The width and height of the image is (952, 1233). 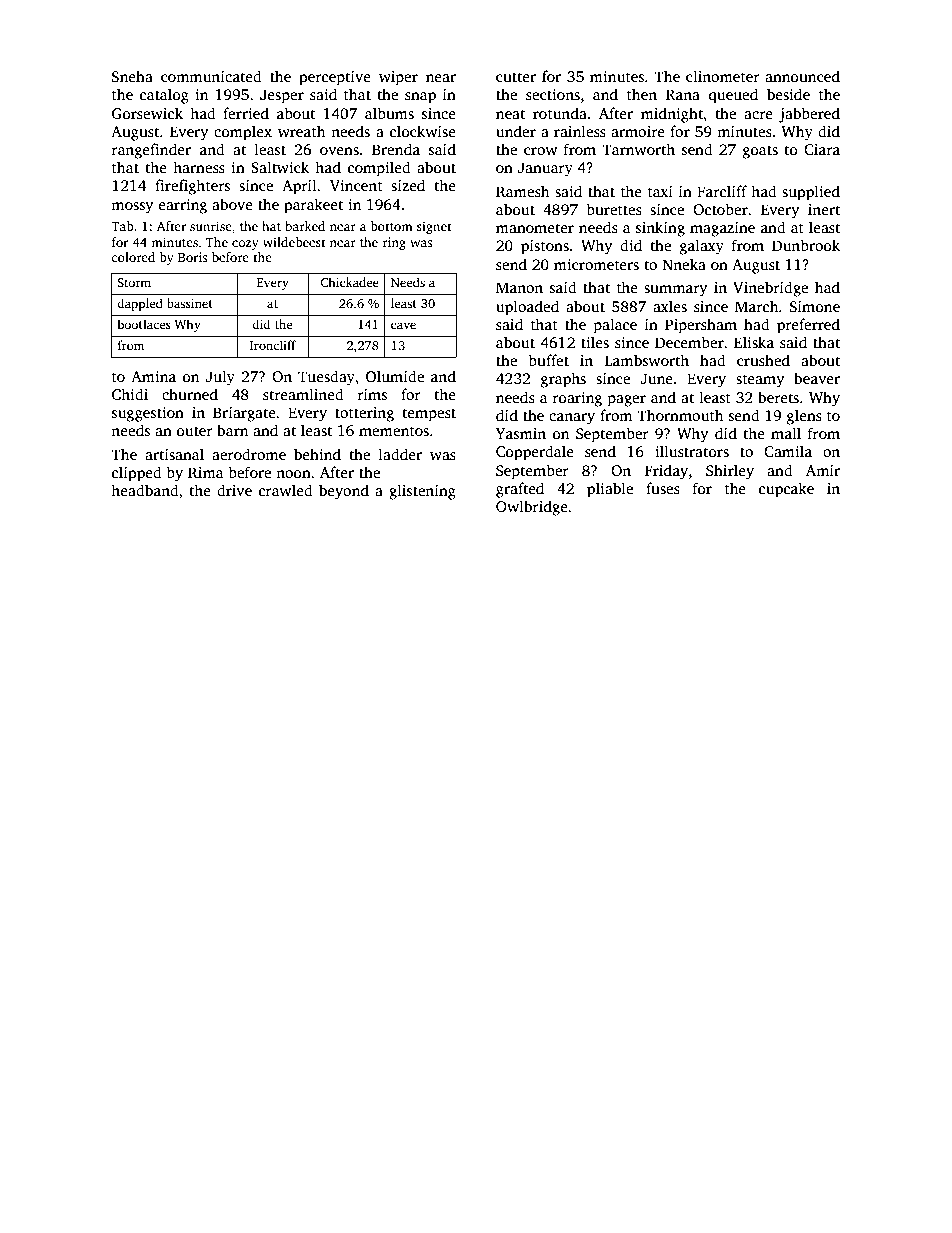 What do you see at coordinates (638, 149) in the image?
I see `Tarnworth` at bounding box center [638, 149].
